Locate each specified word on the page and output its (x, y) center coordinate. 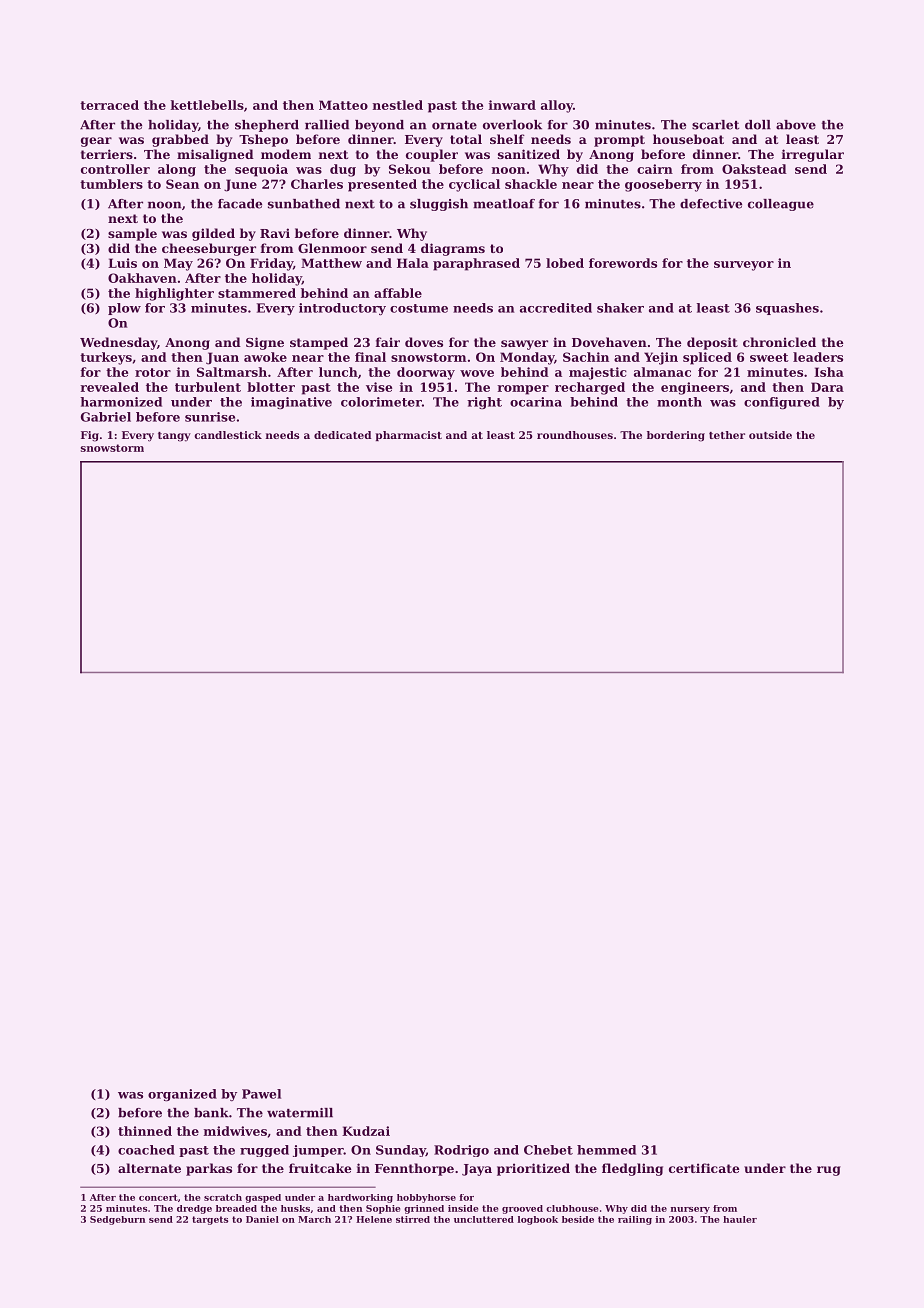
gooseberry (663, 185)
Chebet (548, 1150)
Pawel (261, 1094)
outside (770, 435)
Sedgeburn (118, 1220)
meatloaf (504, 204)
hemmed (606, 1150)
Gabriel (106, 417)
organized (182, 1095)
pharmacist (409, 436)
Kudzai (366, 1131)
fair (388, 342)
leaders (818, 357)
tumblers (111, 184)
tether (727, 435)
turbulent (208, 387)
